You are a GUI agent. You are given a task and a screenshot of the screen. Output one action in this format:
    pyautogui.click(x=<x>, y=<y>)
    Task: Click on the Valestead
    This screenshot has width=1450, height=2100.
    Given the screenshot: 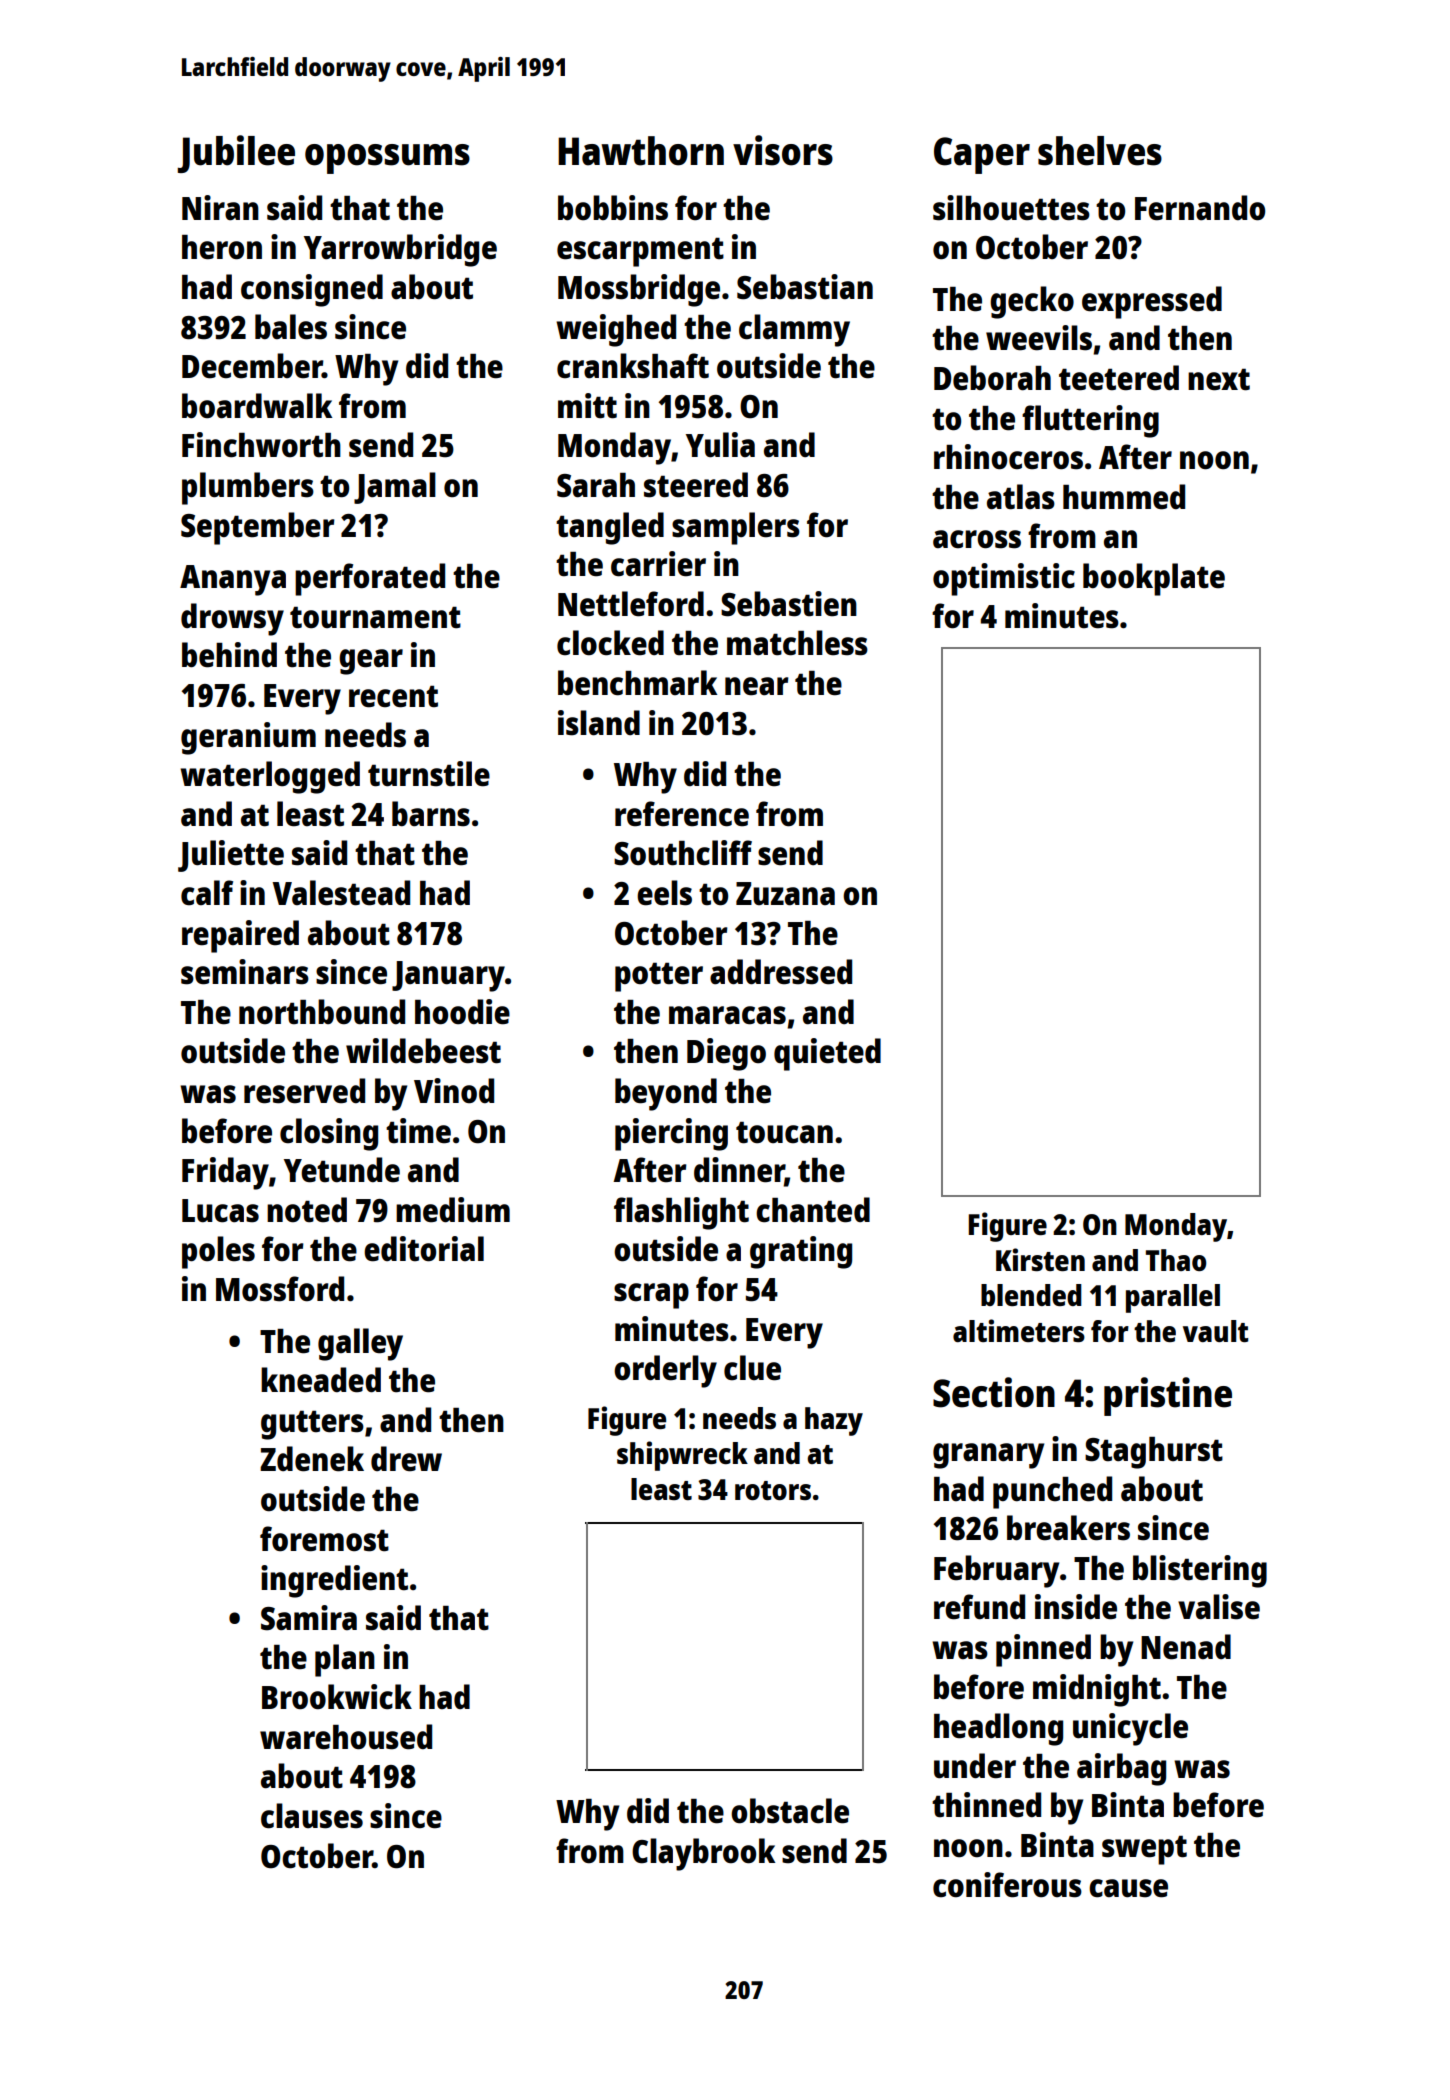 What is the action you would take?
    pyautogui.click(x=341, y=893)
